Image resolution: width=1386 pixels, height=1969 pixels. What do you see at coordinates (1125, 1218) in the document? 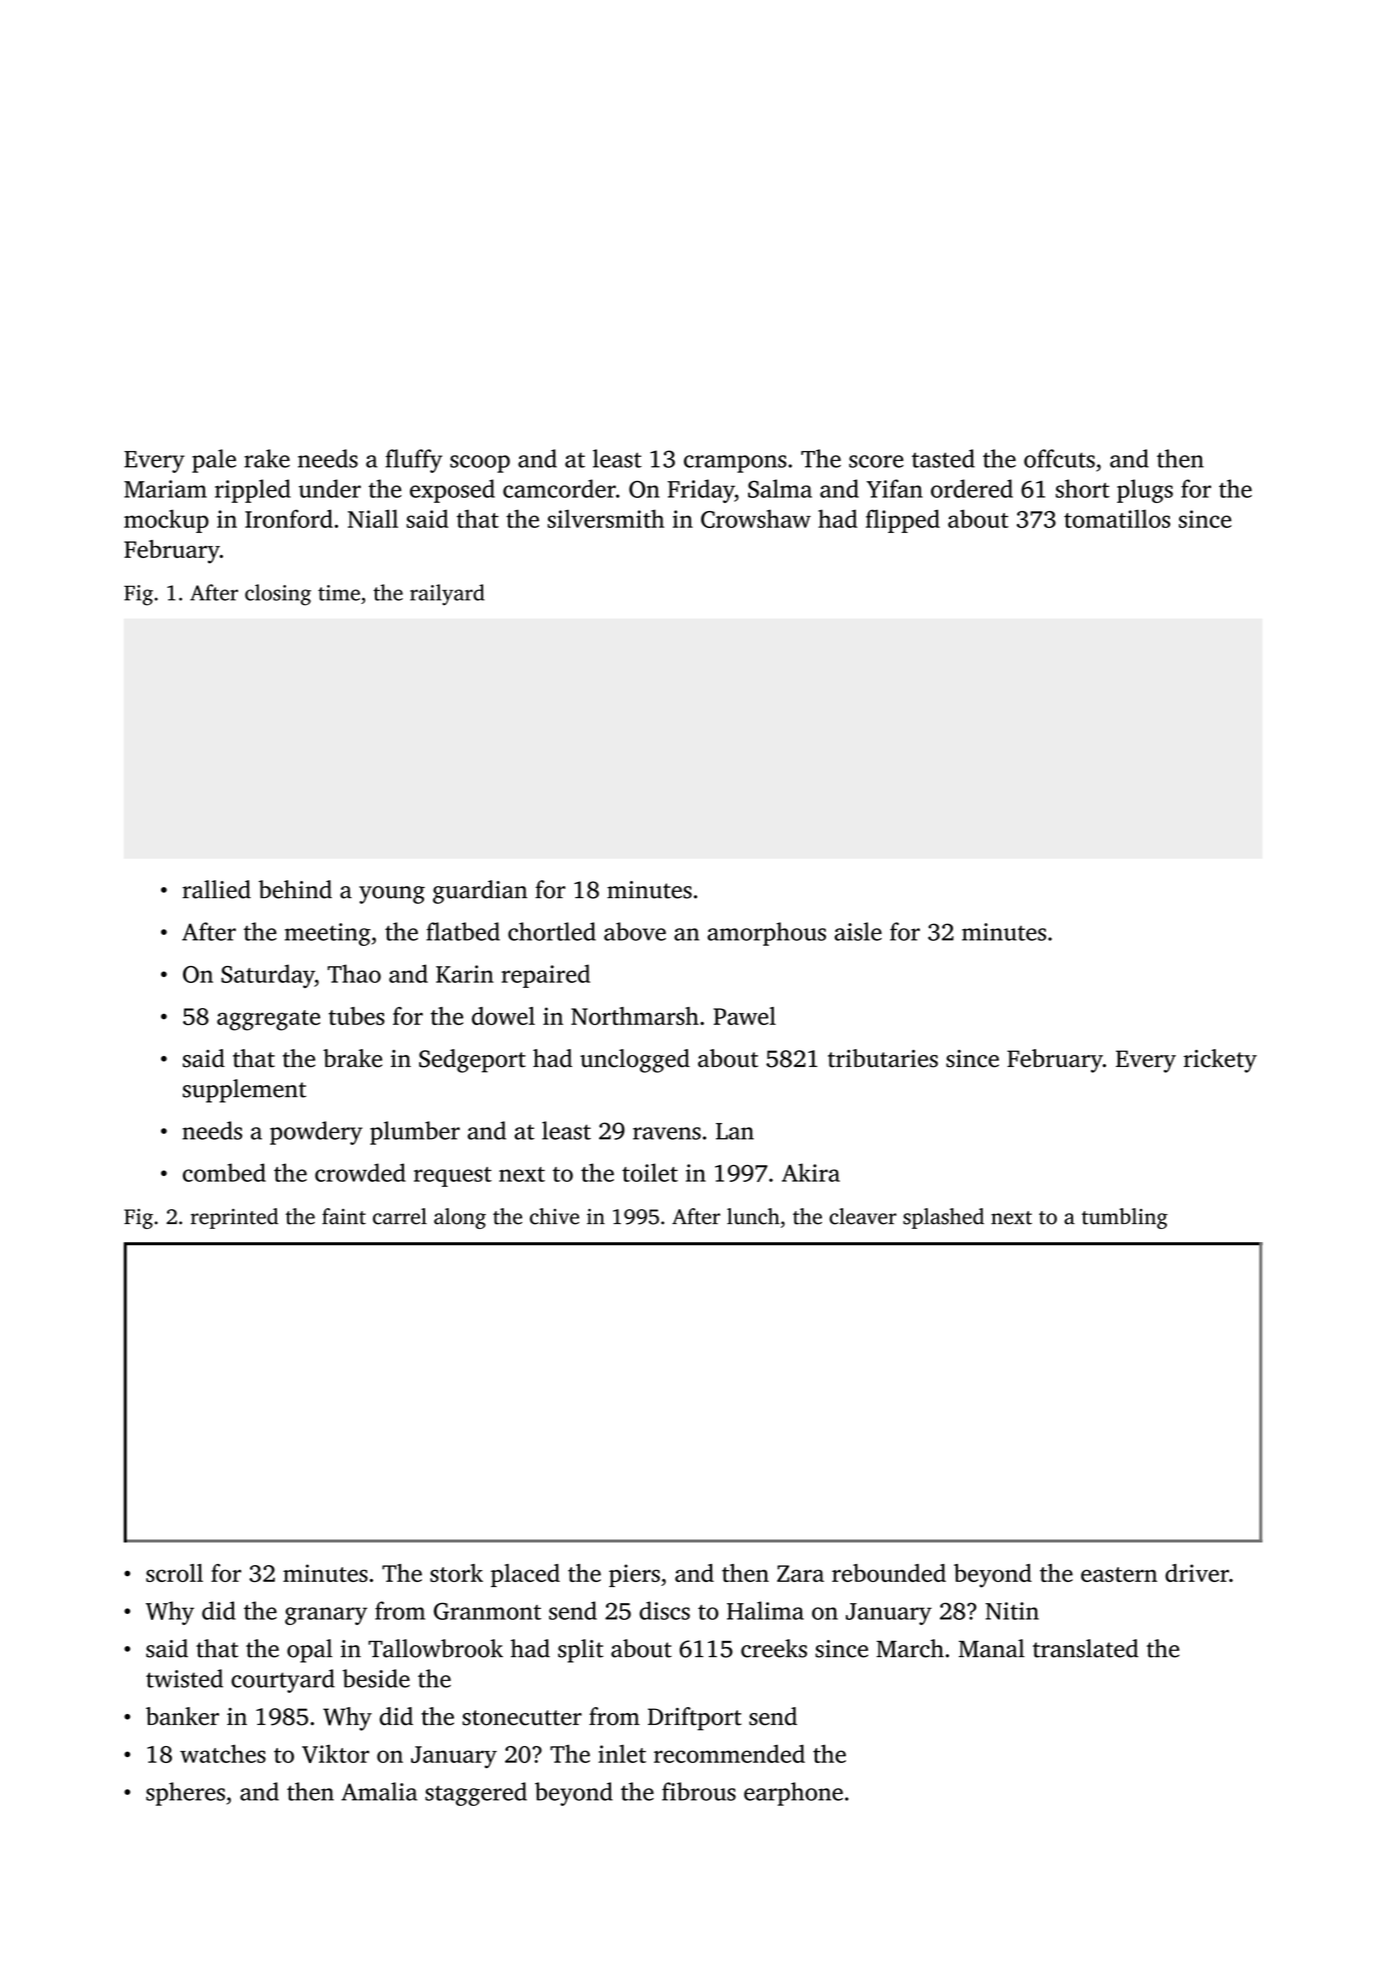
I see `tumbling` at bounding box center [1125, 1218].
